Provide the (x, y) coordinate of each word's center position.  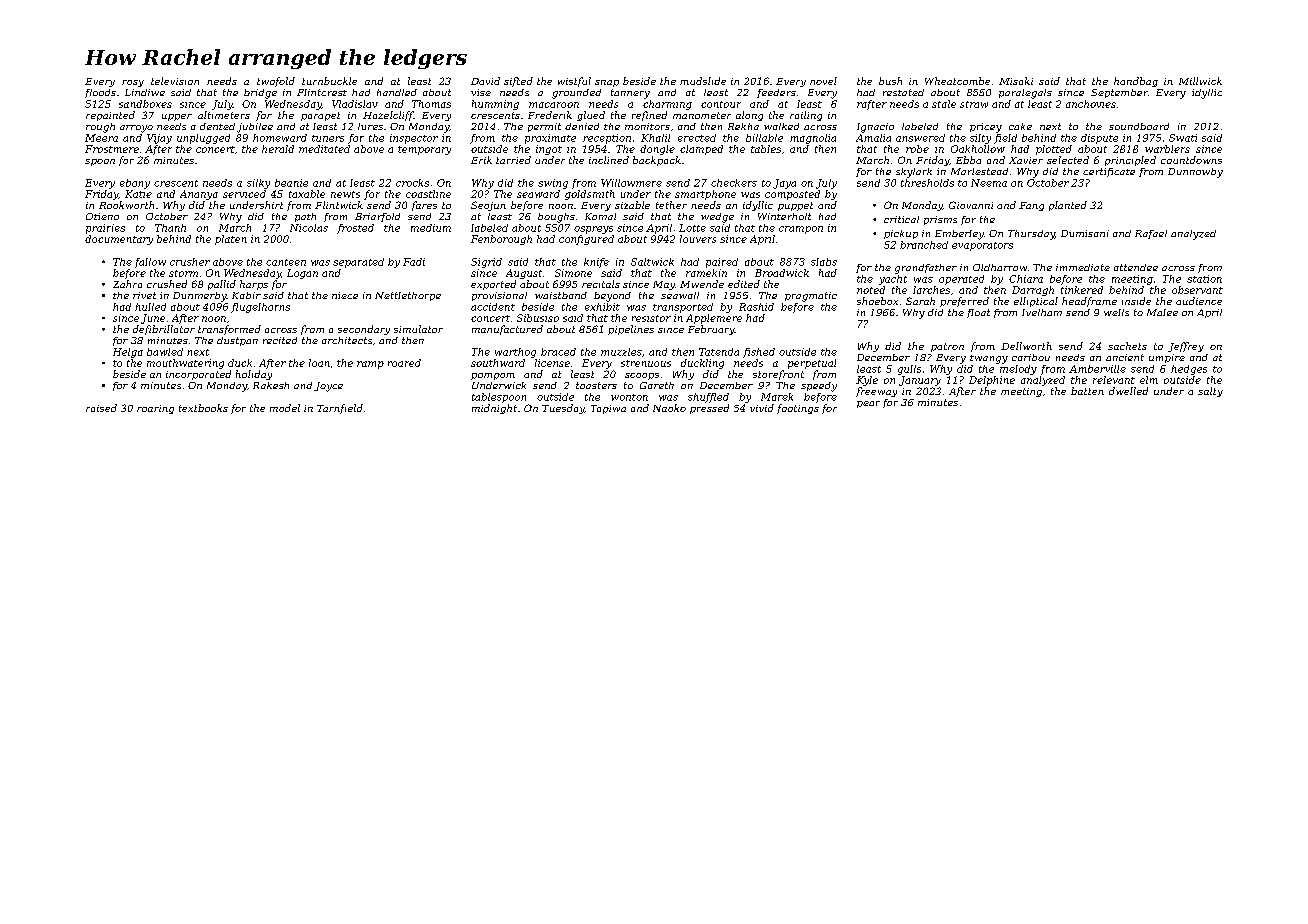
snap (607, 83)
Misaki (1016, 81)
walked (781, 126)
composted (792, 195)
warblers (1167, 149)
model (285, 408)
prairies (105, 229)
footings (798, 409)
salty (1210, 392)
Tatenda (719, 352)
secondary (364, 330)
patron (947, 347)
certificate (1109, 172)
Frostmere (112, 149)
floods (100, 93)
